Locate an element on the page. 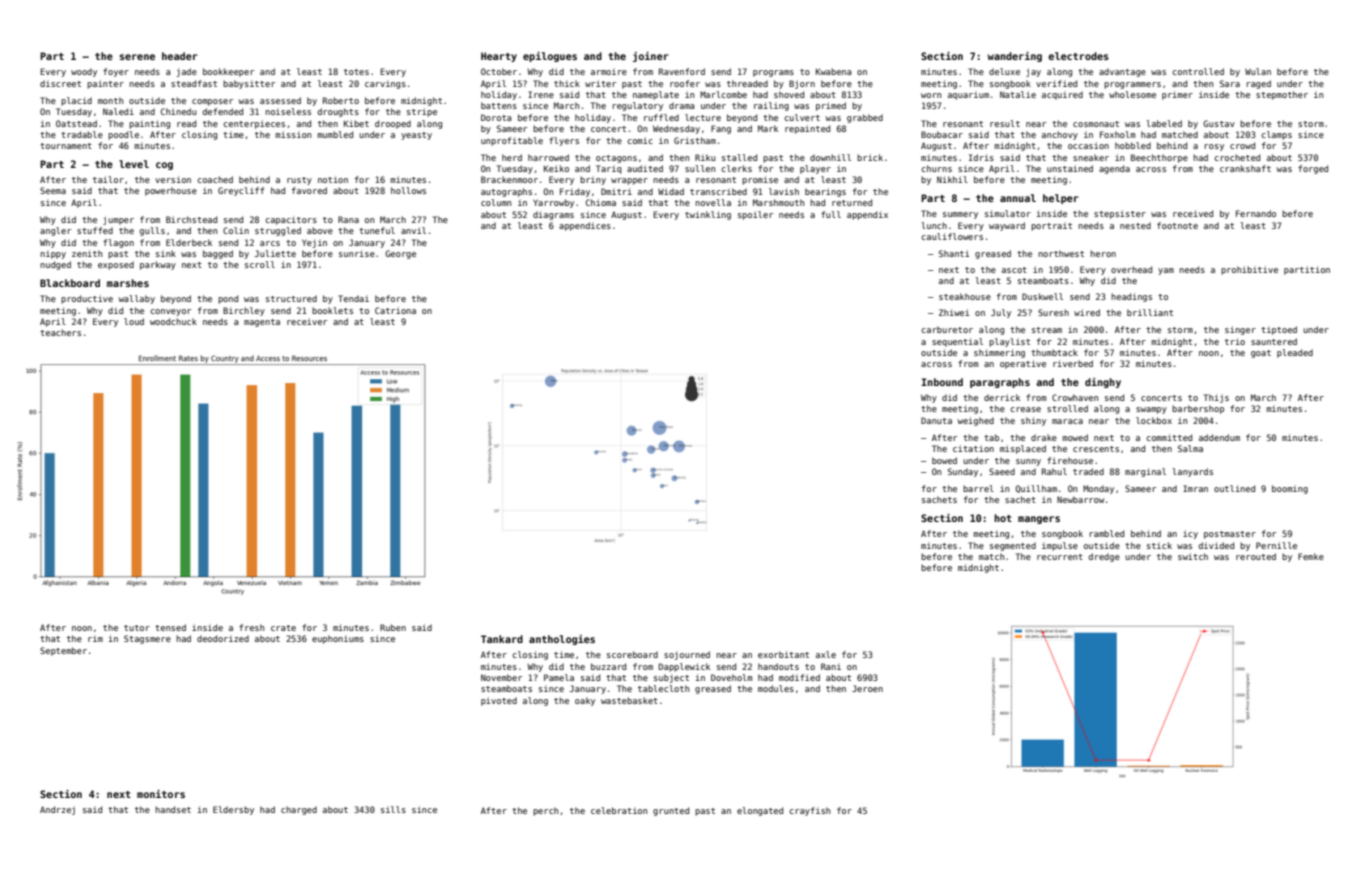 This document has height=887, width=1372. magenta is located at coordinates (262, 323).
